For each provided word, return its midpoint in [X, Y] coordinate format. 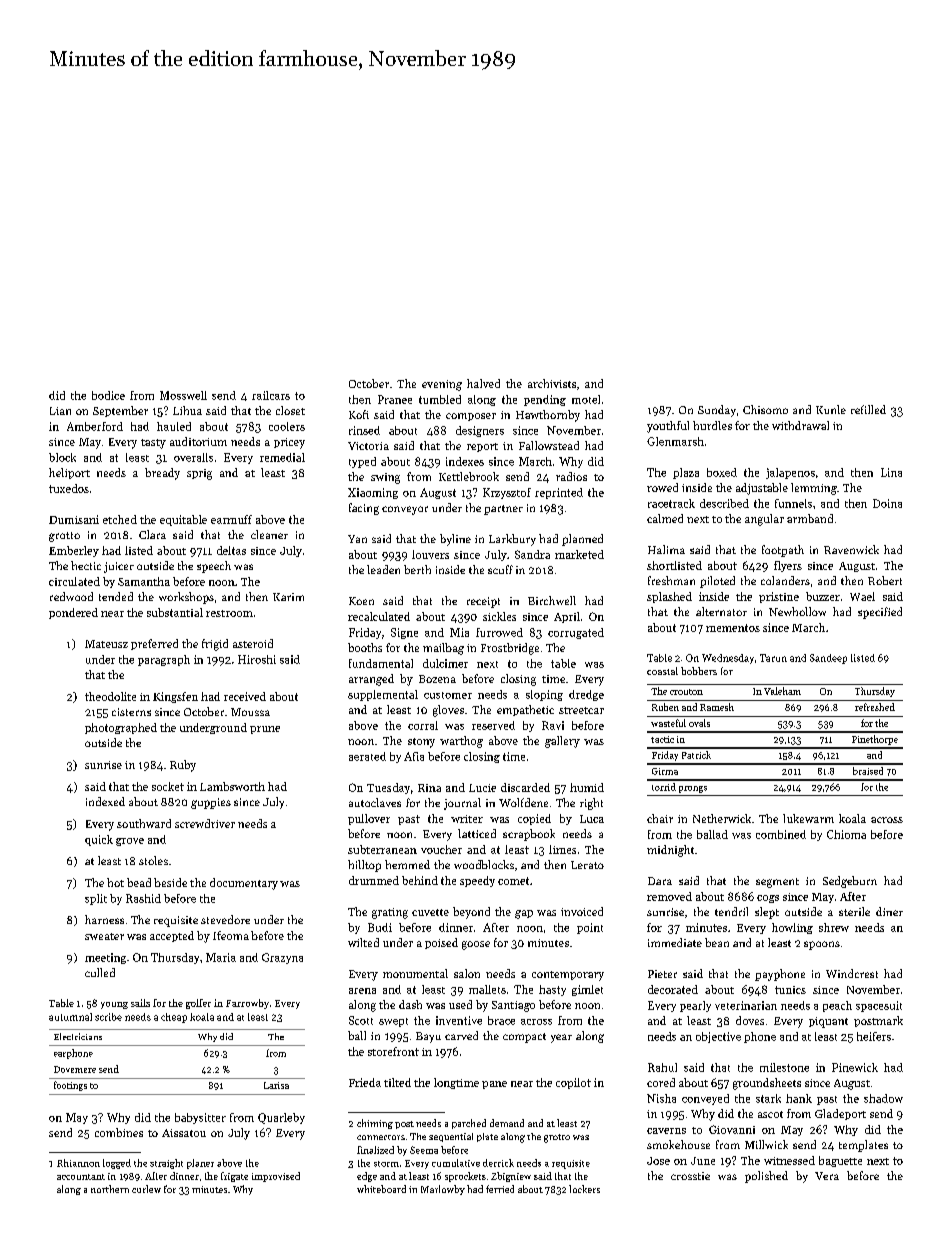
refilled [868, 409]
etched [120, 519]
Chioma [846, 834]
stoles [153, 860]
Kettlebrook [469, 476]
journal [462, 804]
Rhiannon [78, 1163]
